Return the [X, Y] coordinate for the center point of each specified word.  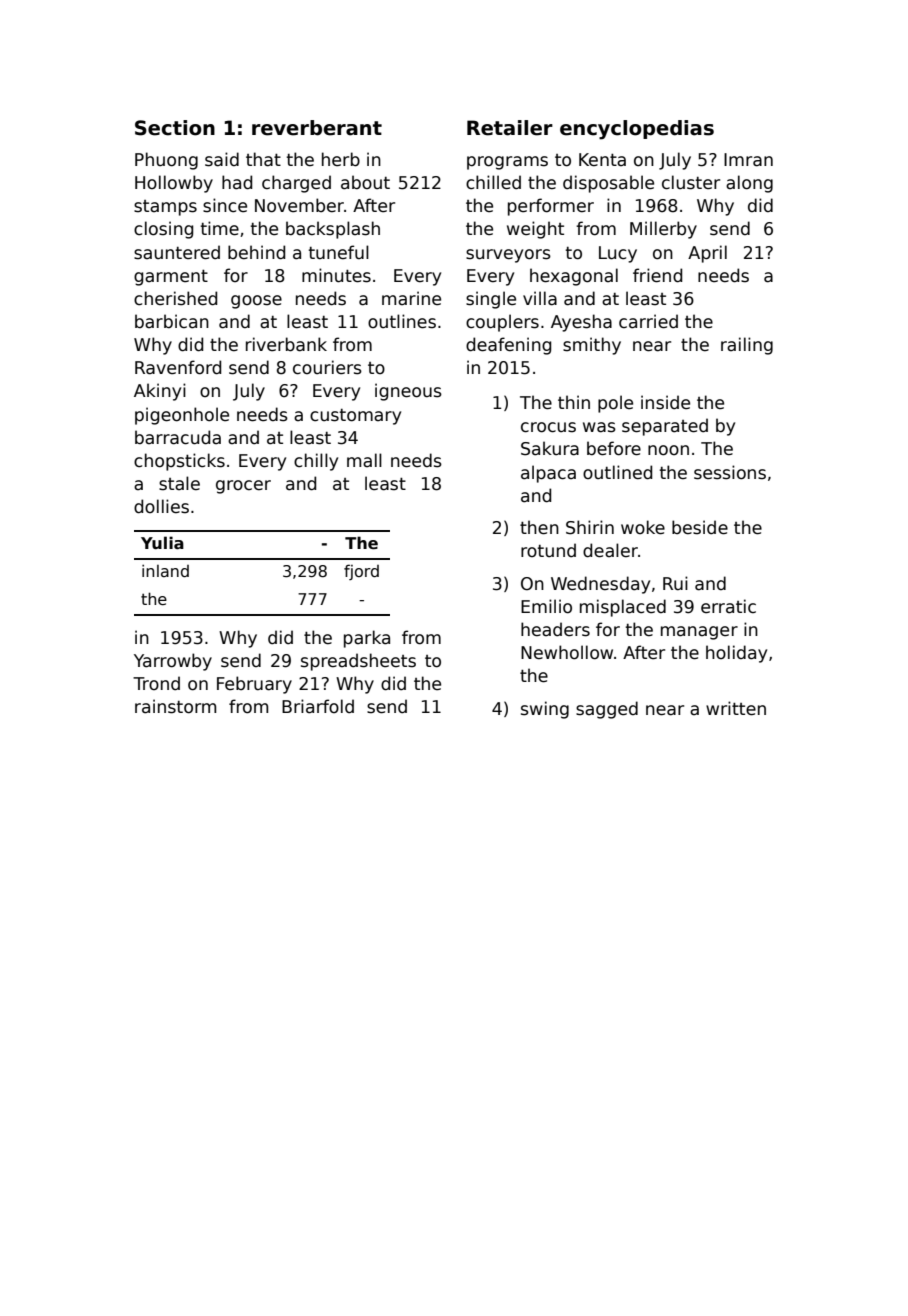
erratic [728, 606]
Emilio [546, 606]
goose [256, 302]
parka [367, 639]
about [365, 182]
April [707, 254]
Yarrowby [173, 662]
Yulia [162, 542]
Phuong [166, 161]
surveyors [508, 256]
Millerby [663, 230]
